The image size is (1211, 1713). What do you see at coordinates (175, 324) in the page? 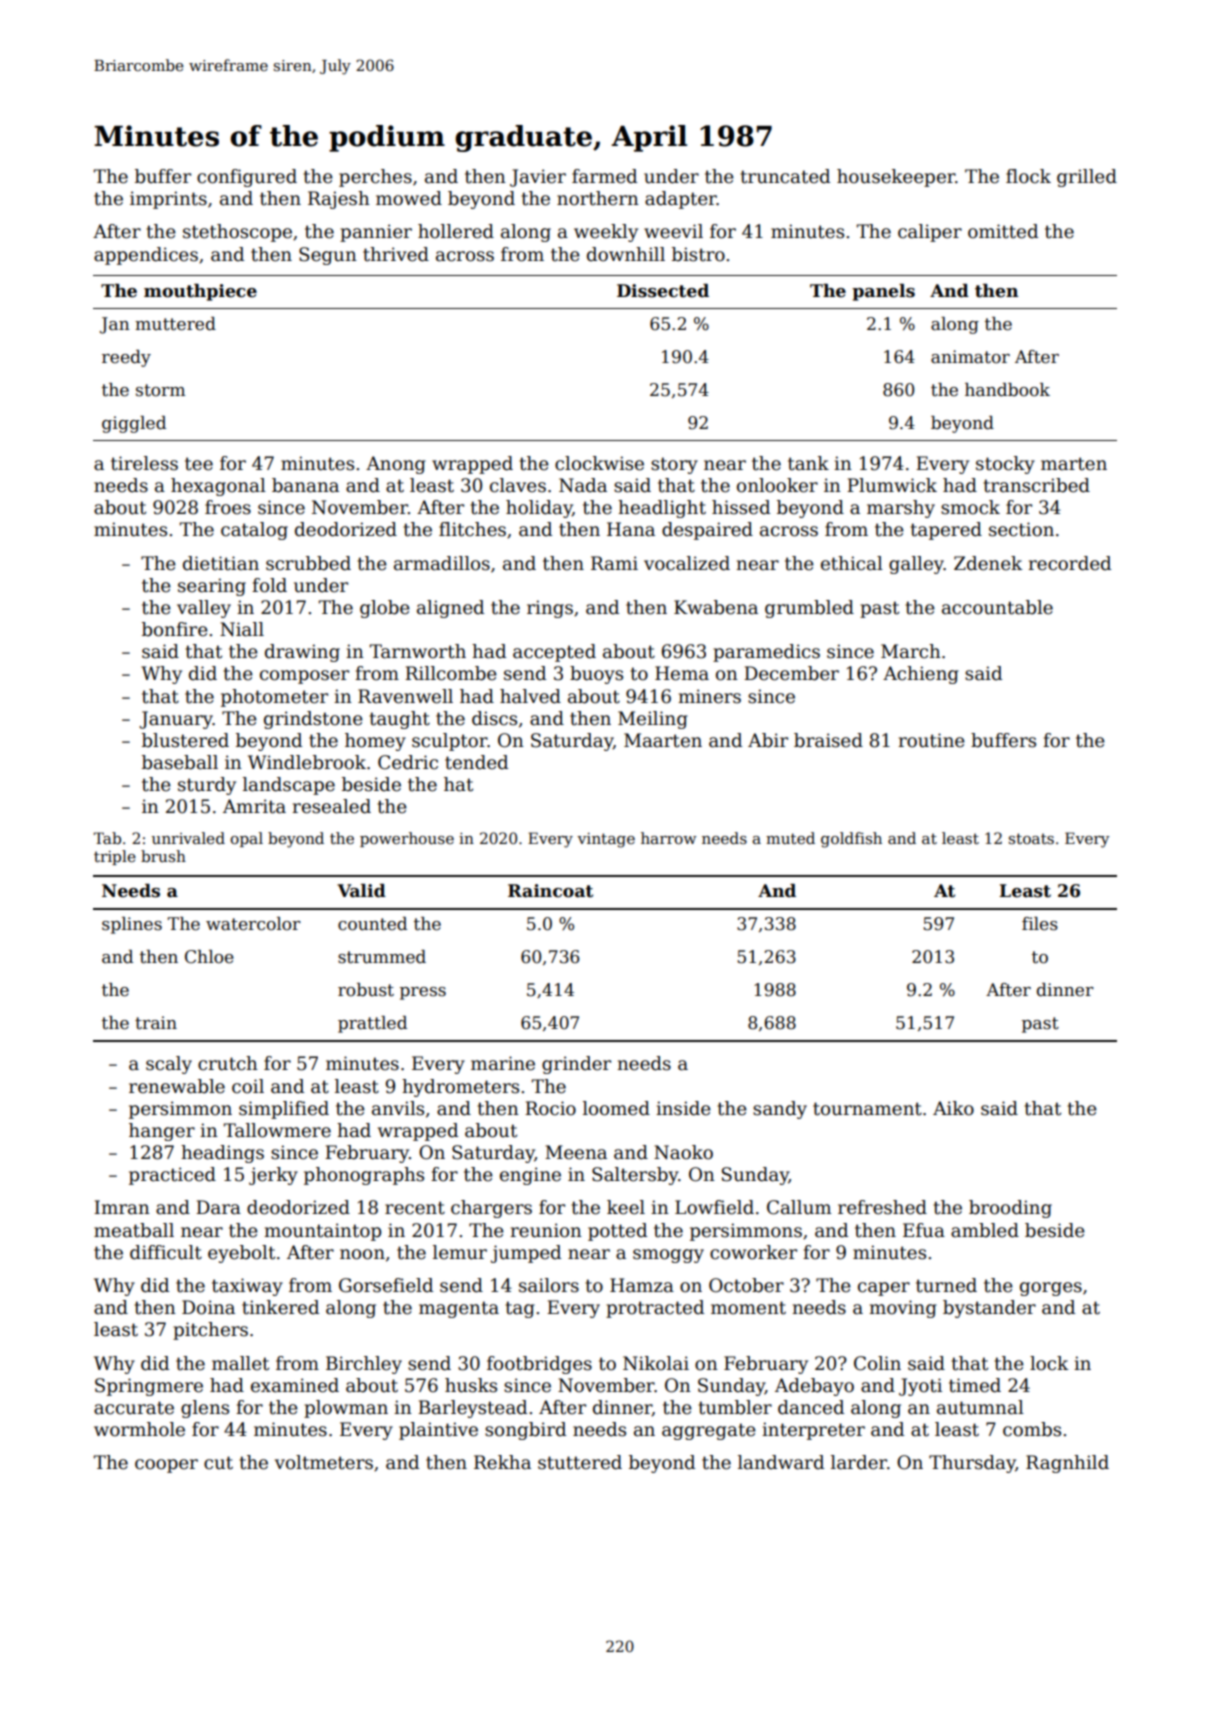
I see `muttered` at bounding box center [175, 324].
